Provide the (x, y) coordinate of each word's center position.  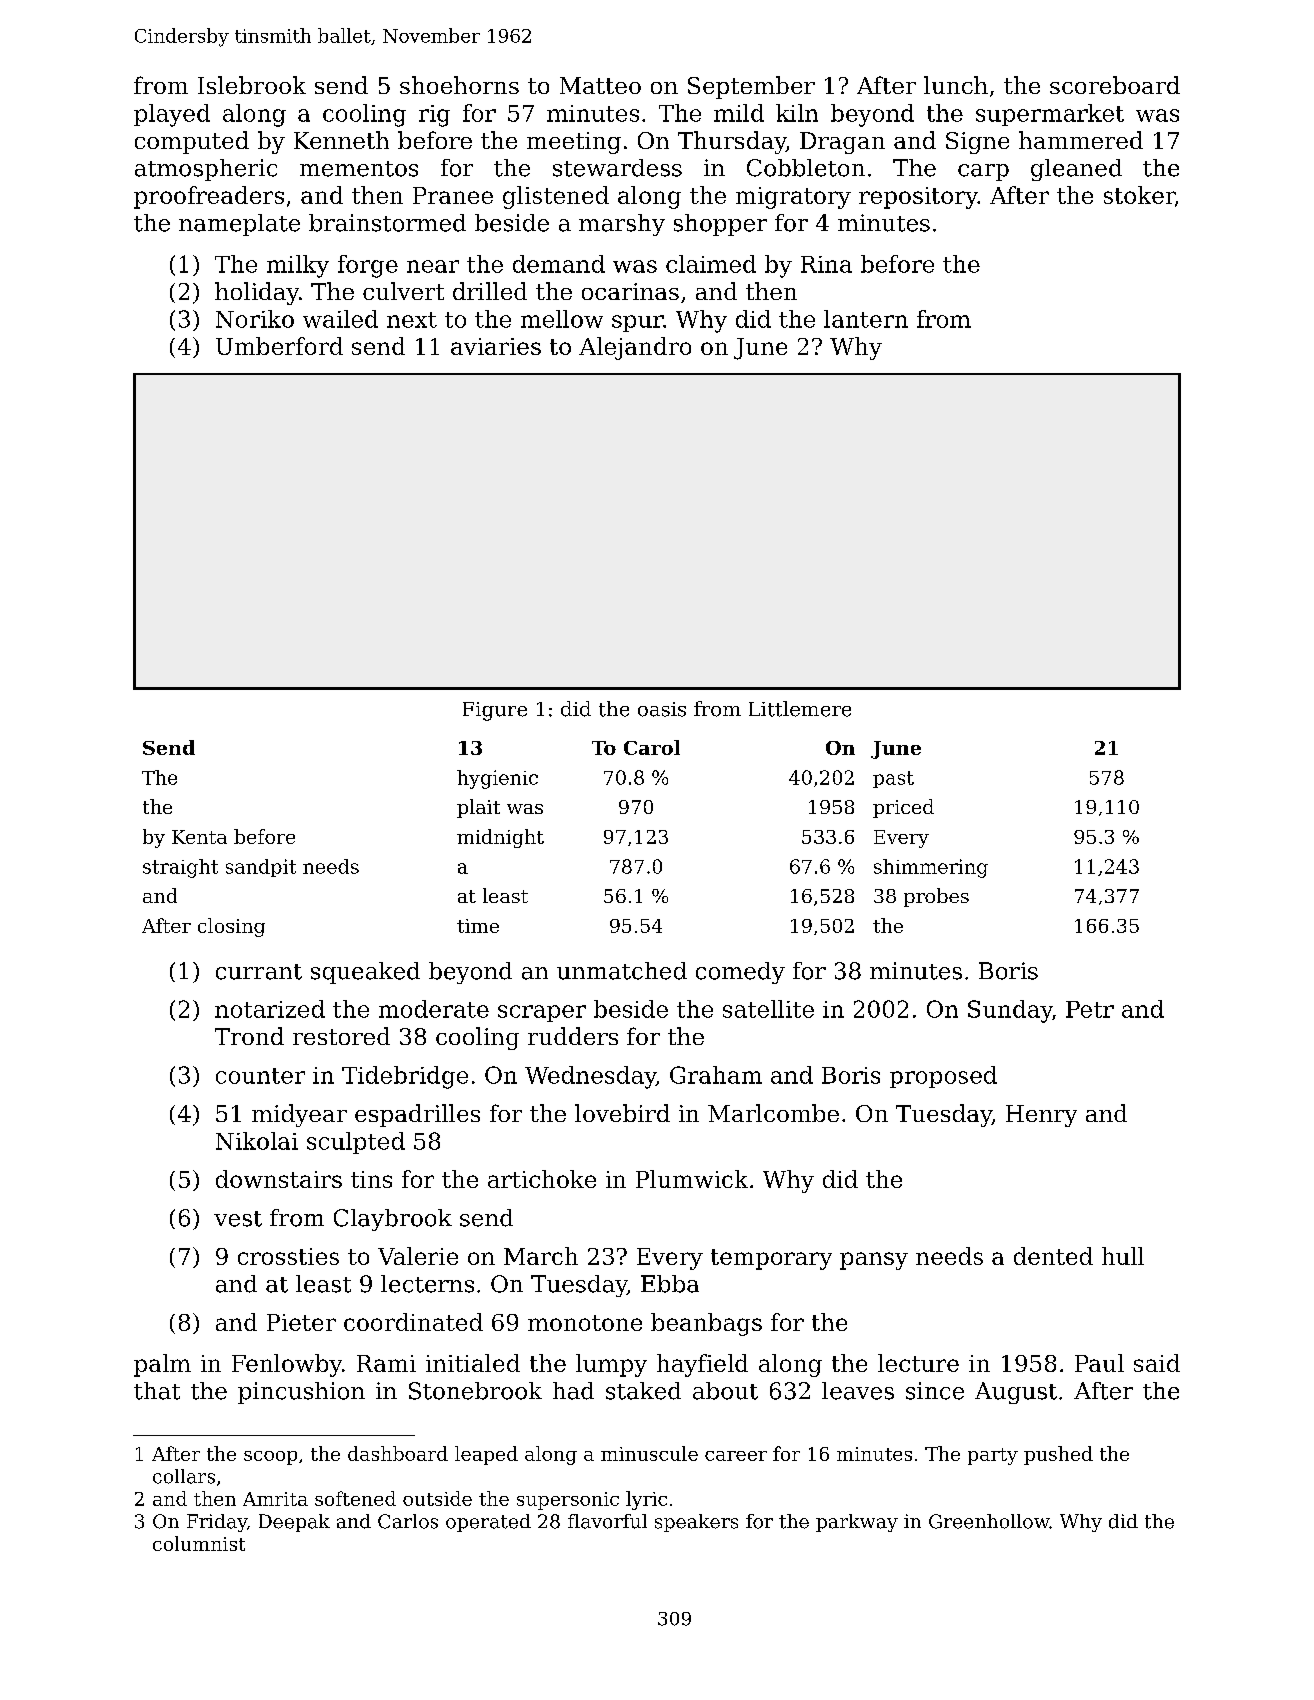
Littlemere (800, 709)
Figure (495, 711)
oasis (662, 709)
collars (184, 1476)
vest (238, 1219)
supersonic (568, 1501)
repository (918, 198)
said (1157, 1363)
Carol (652, 747)
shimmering (931, 868)
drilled (490, 291)
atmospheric (206, 170)
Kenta (199, 837)
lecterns (427, 1284)
